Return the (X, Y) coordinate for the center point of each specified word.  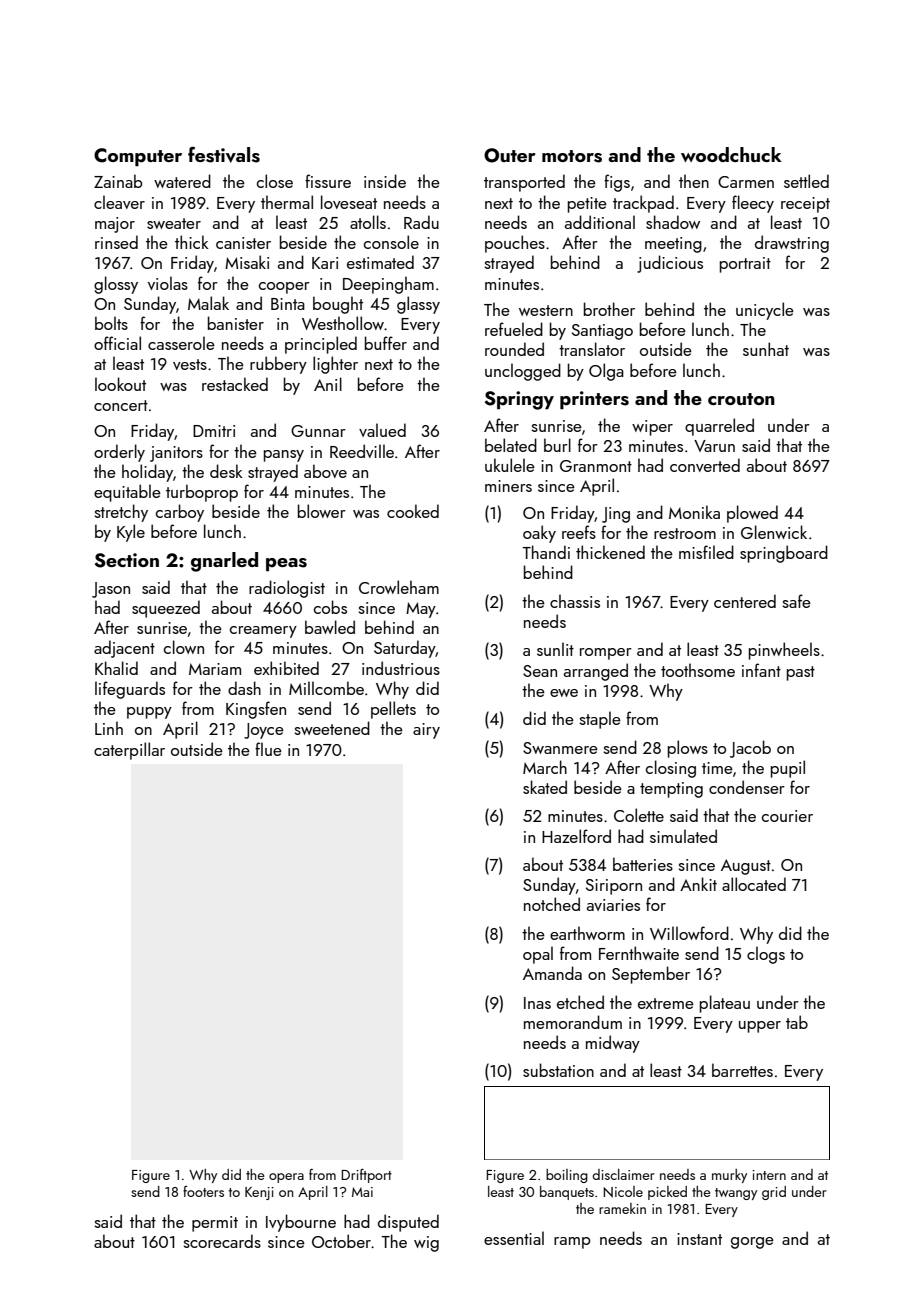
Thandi (546, 552)
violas (168, 283)
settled (806, 181)
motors (572, 156)
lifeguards (130, 690)
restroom (685, 533)
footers (203, 1191)
